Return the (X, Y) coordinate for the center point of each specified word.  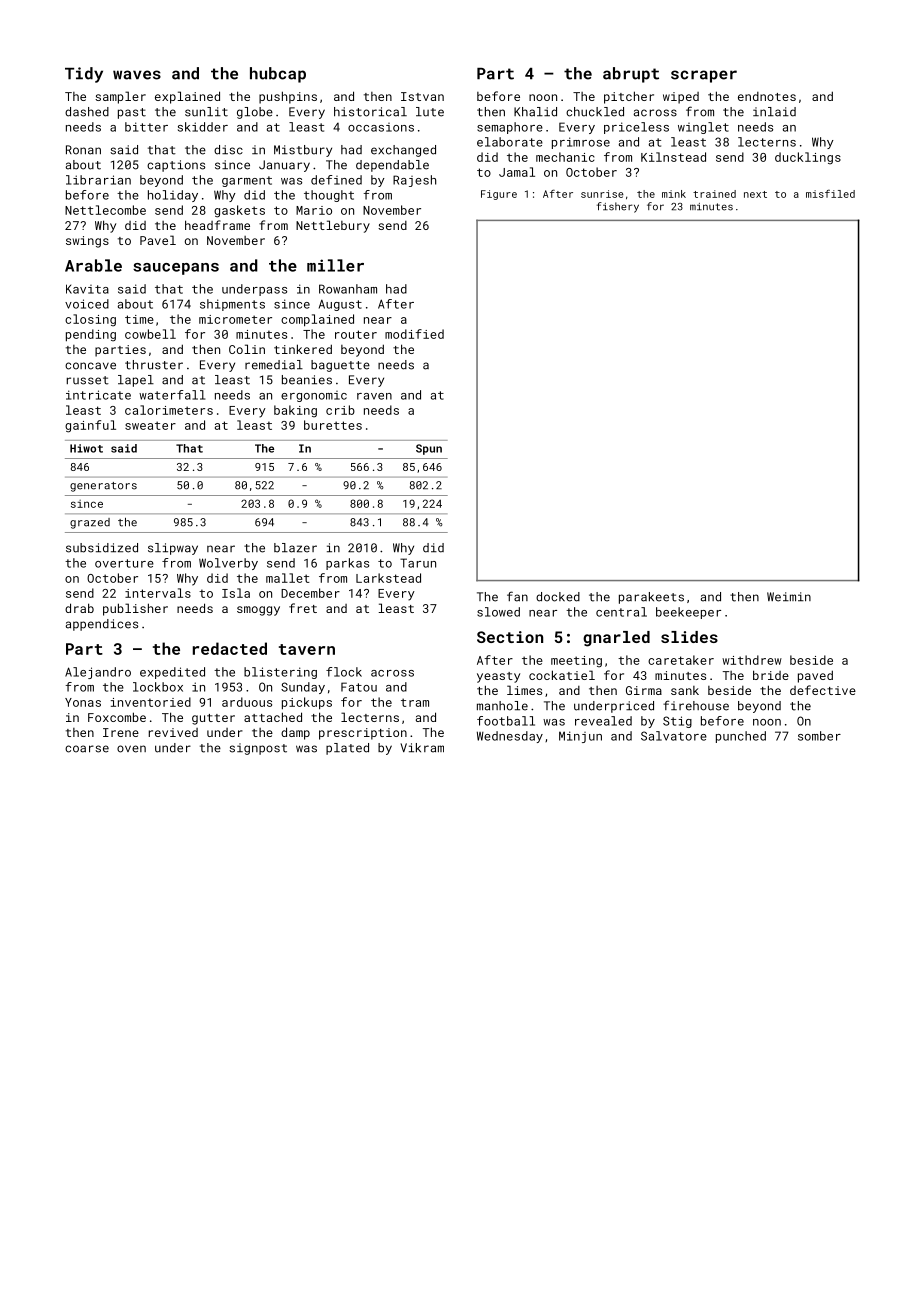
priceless (636, 128)
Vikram (422, 748)
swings (87, 242)
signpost (258, 749)
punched (741, 737)
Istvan (422, 96)
